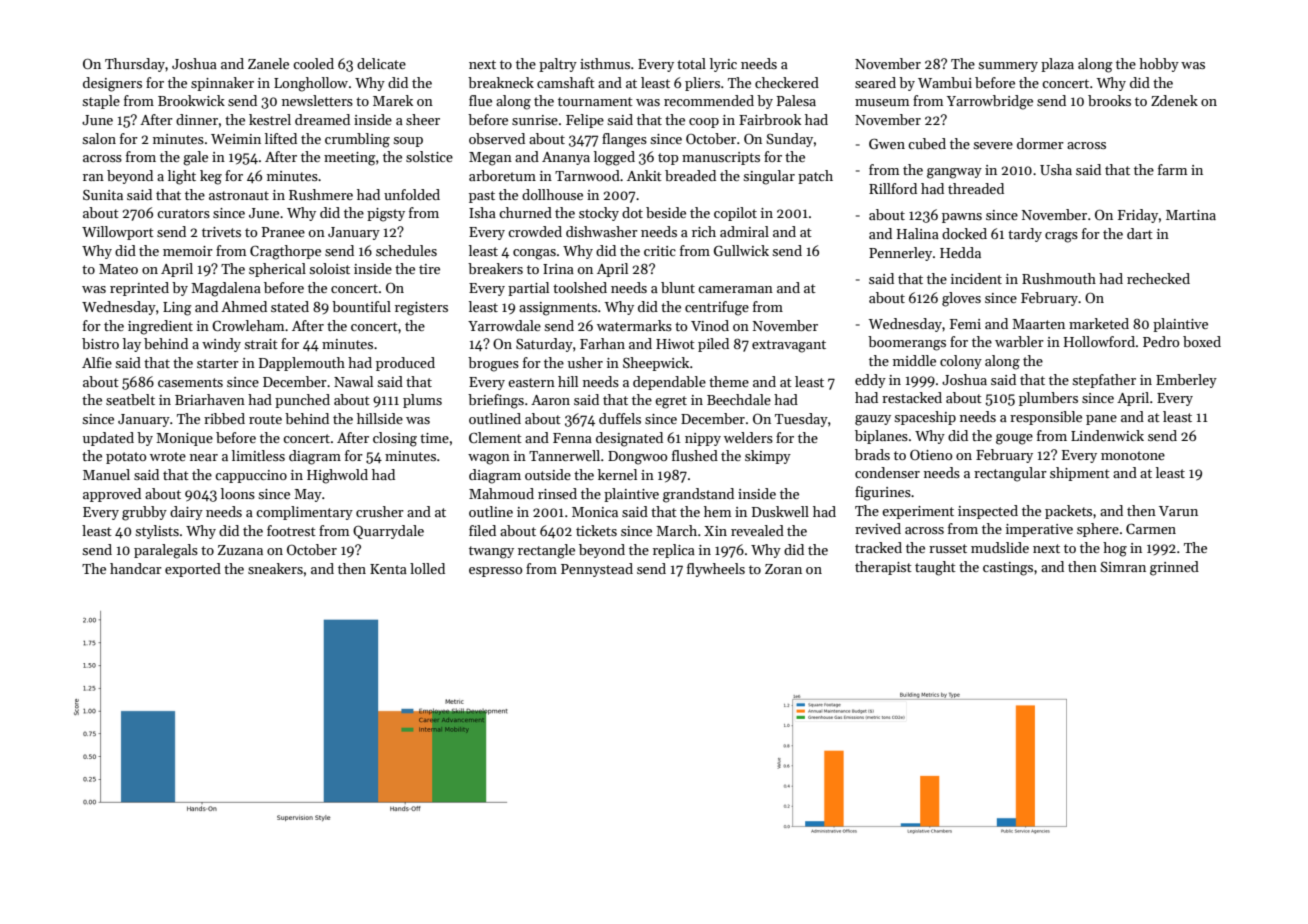 The height and width of the document is (924, 1308). What do you see at coordinates (157, 532) in the document?
I see `stylists` at bounding box center [157, 532].
